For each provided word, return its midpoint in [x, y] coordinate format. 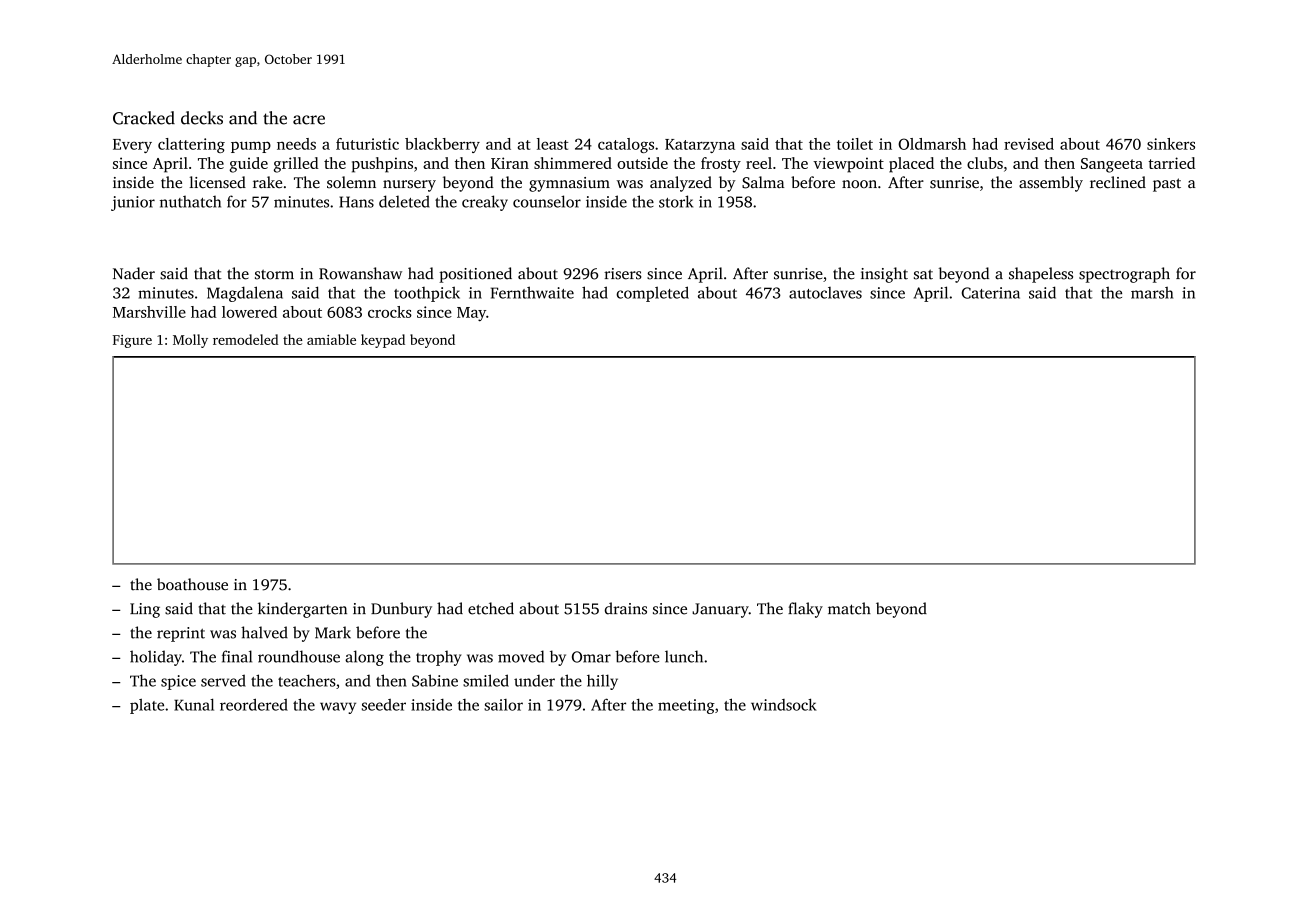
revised [1029, 144]
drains [626, 608]
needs [296, 144]
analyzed [681, 184]
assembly [1051, 184]
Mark [333, 632]
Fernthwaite [532, 292]
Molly [190, 341]
